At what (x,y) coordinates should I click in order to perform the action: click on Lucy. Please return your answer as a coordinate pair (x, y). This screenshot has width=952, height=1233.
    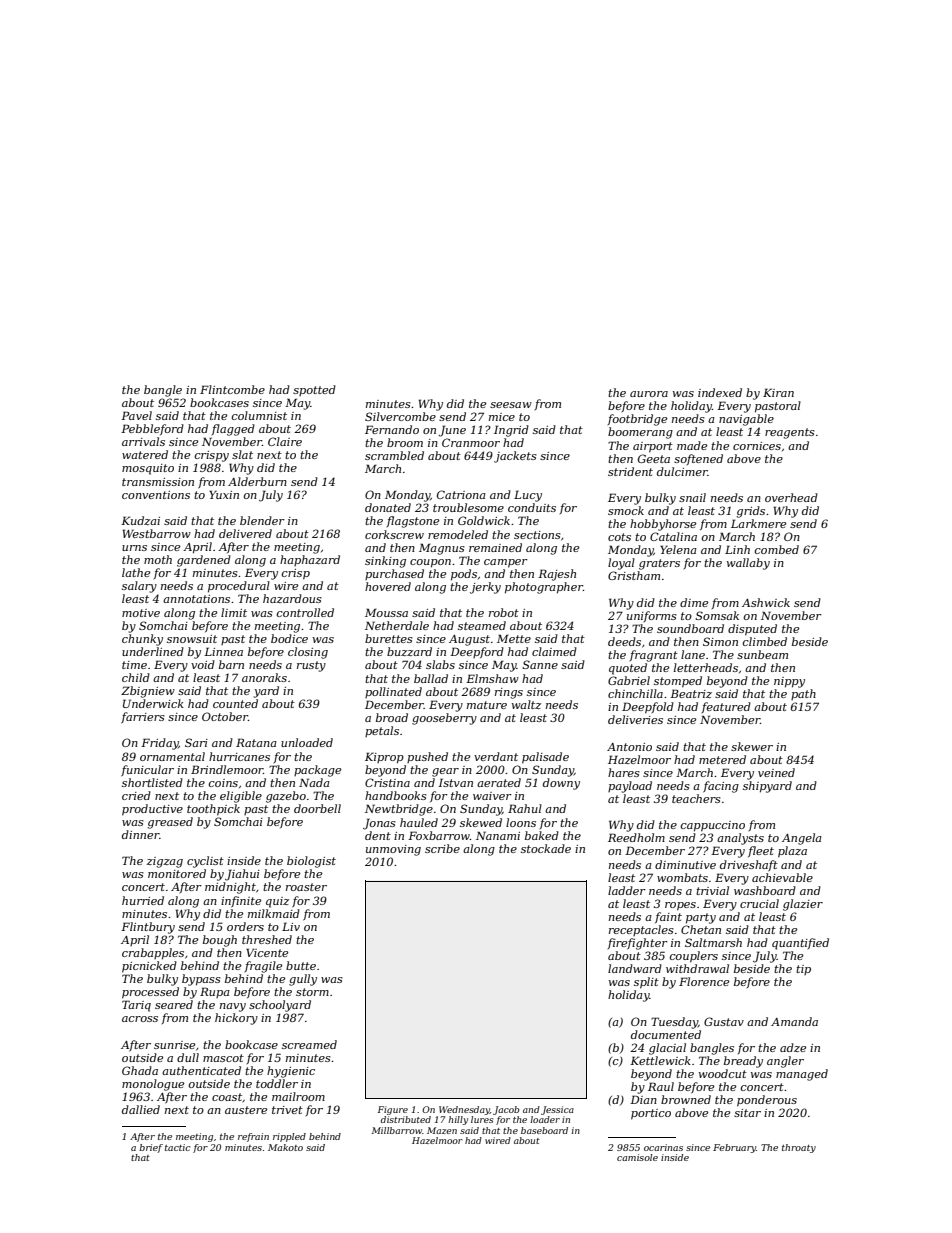
    Looking at the image, I should click on (528, 496).
